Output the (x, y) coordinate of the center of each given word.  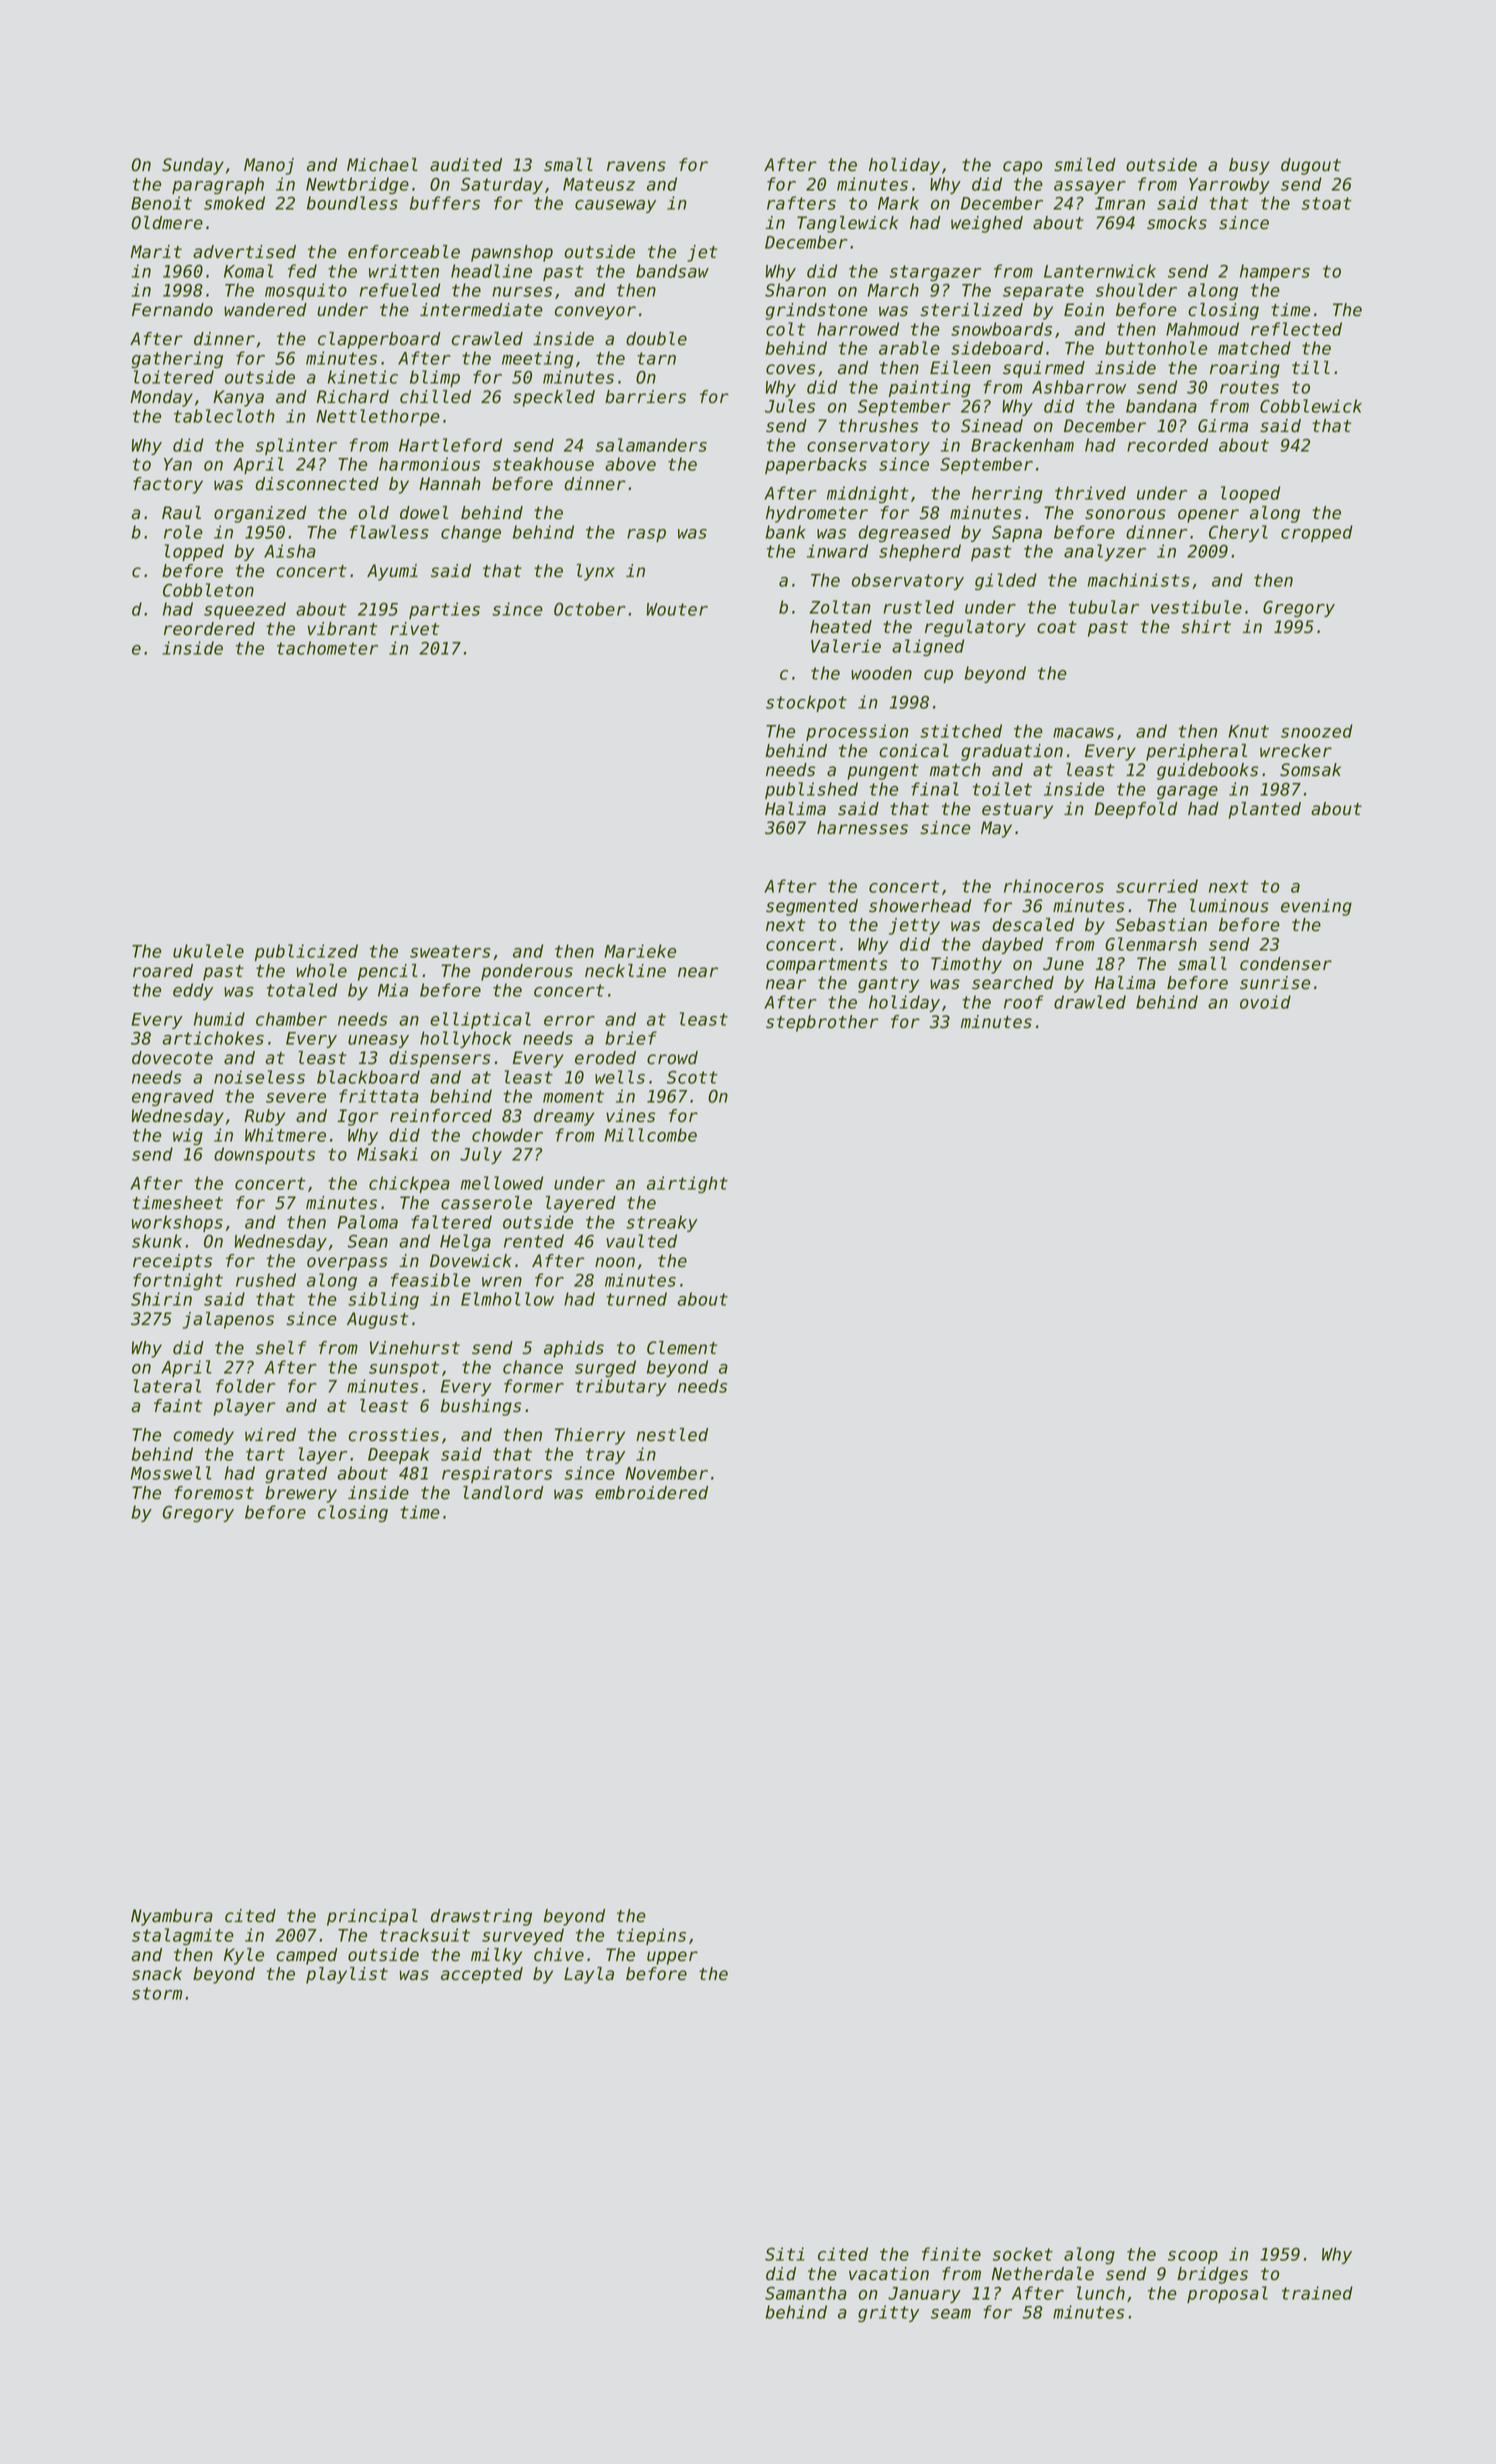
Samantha (806, 2293)
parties (444, 610)
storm (157, 1993)
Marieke (640, 951)
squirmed (1044, 369)
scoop (1193, 2257)
